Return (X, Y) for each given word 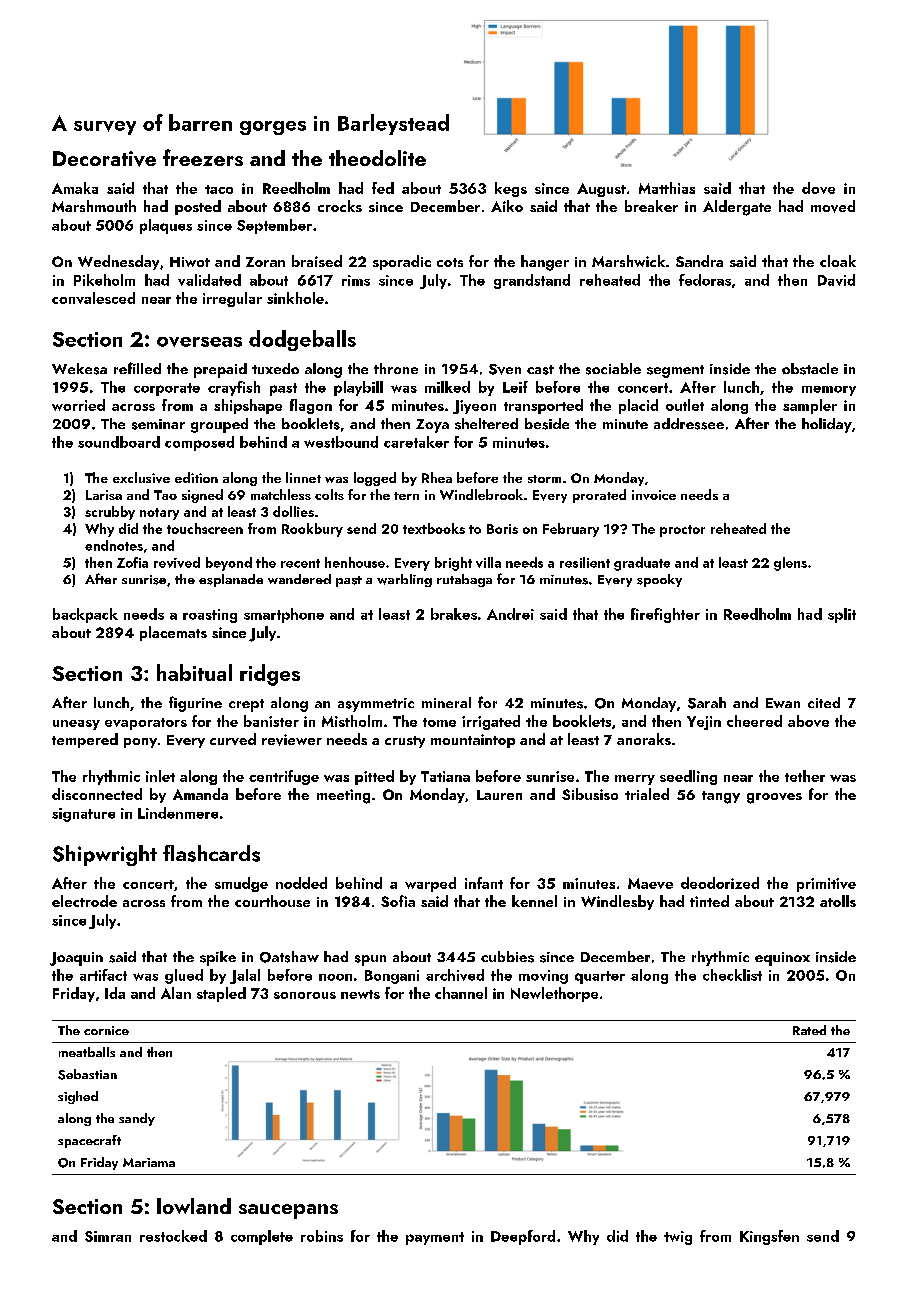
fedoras (705, 280)
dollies (293, 511)
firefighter (665, 615)
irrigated (491, 722)
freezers (203, 157)
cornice (106, 1030)
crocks (340, 206)
